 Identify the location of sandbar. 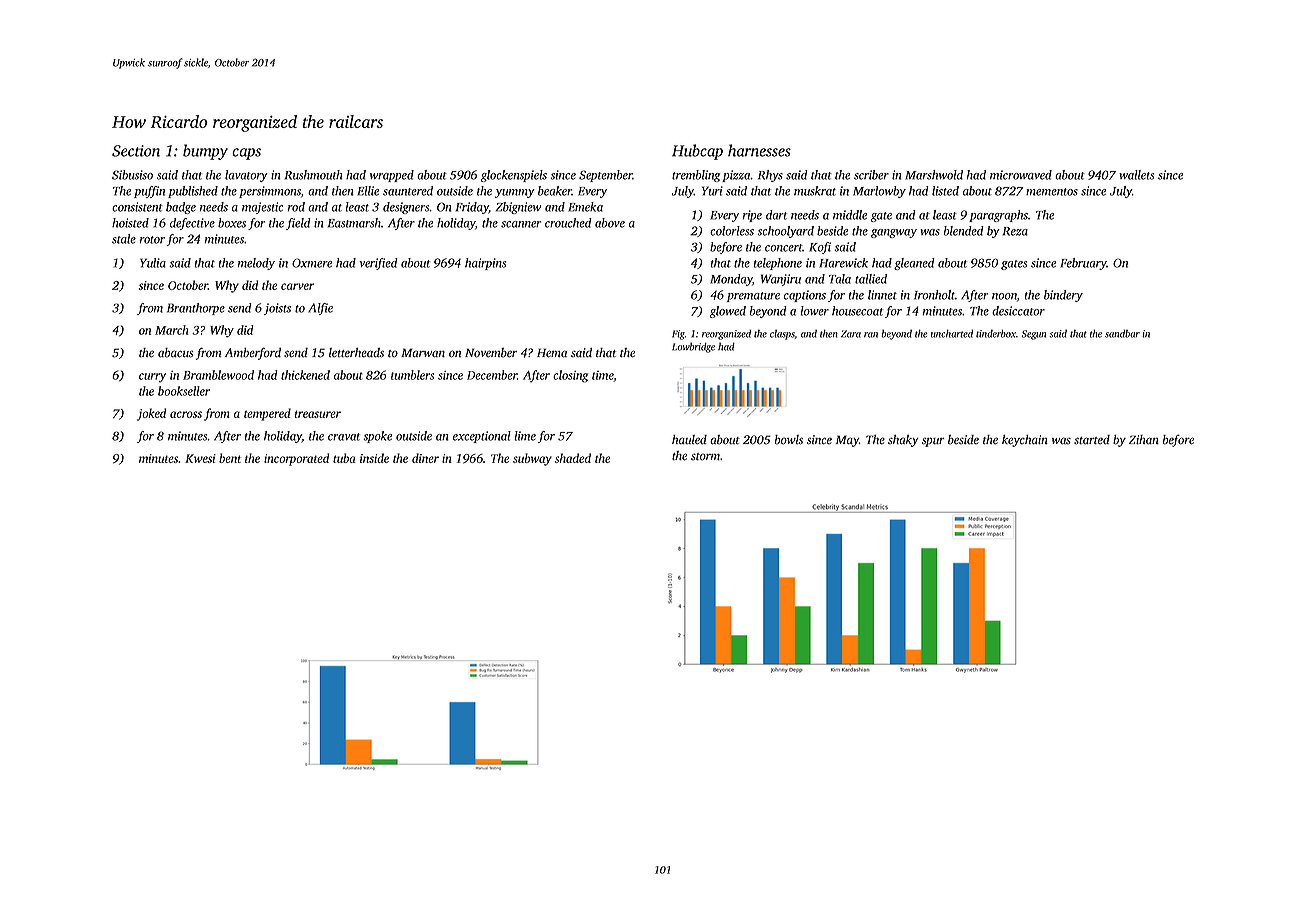
(1122, 333).
